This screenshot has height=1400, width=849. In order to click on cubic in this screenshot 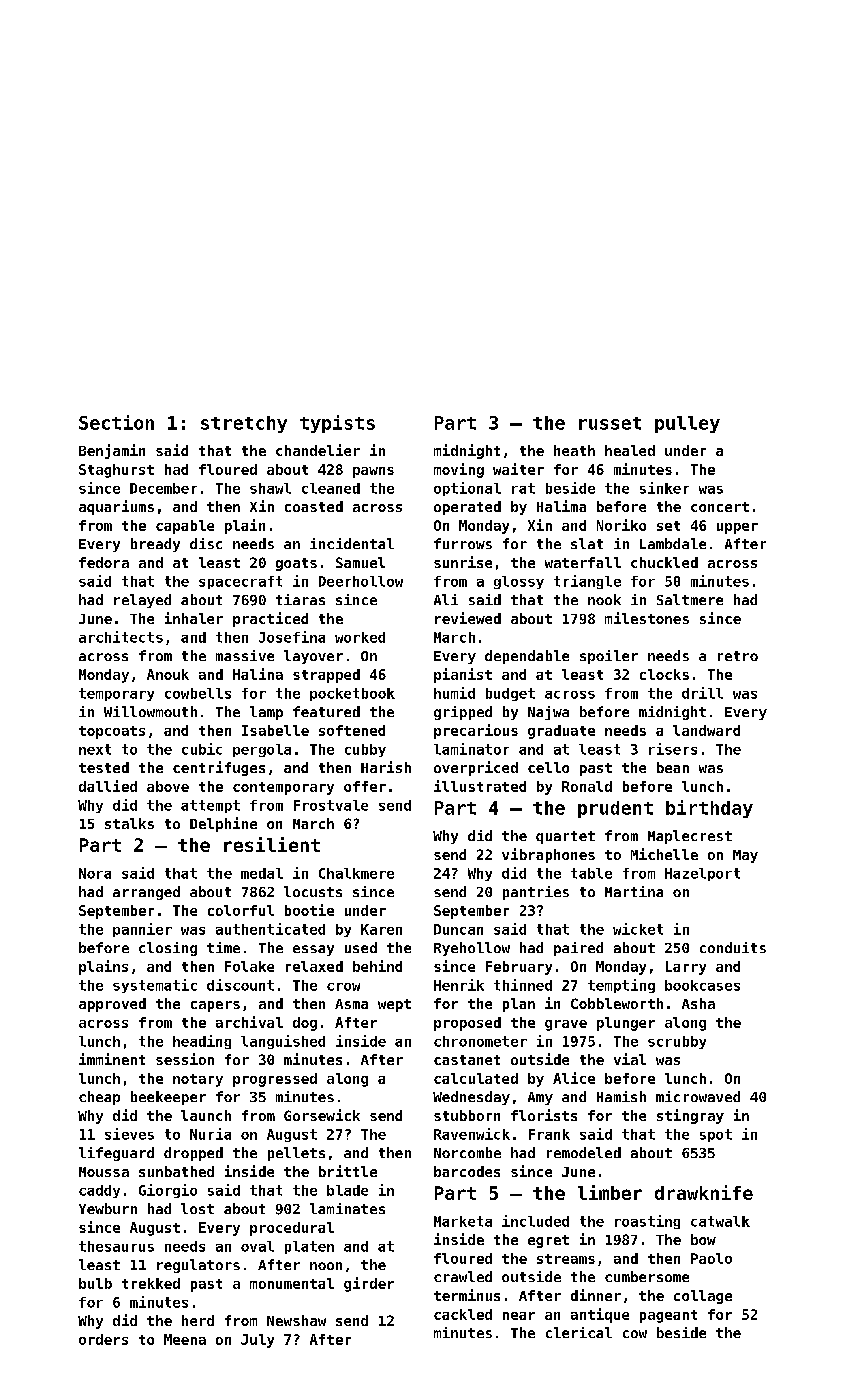, I will do `click(202, 749)`.
